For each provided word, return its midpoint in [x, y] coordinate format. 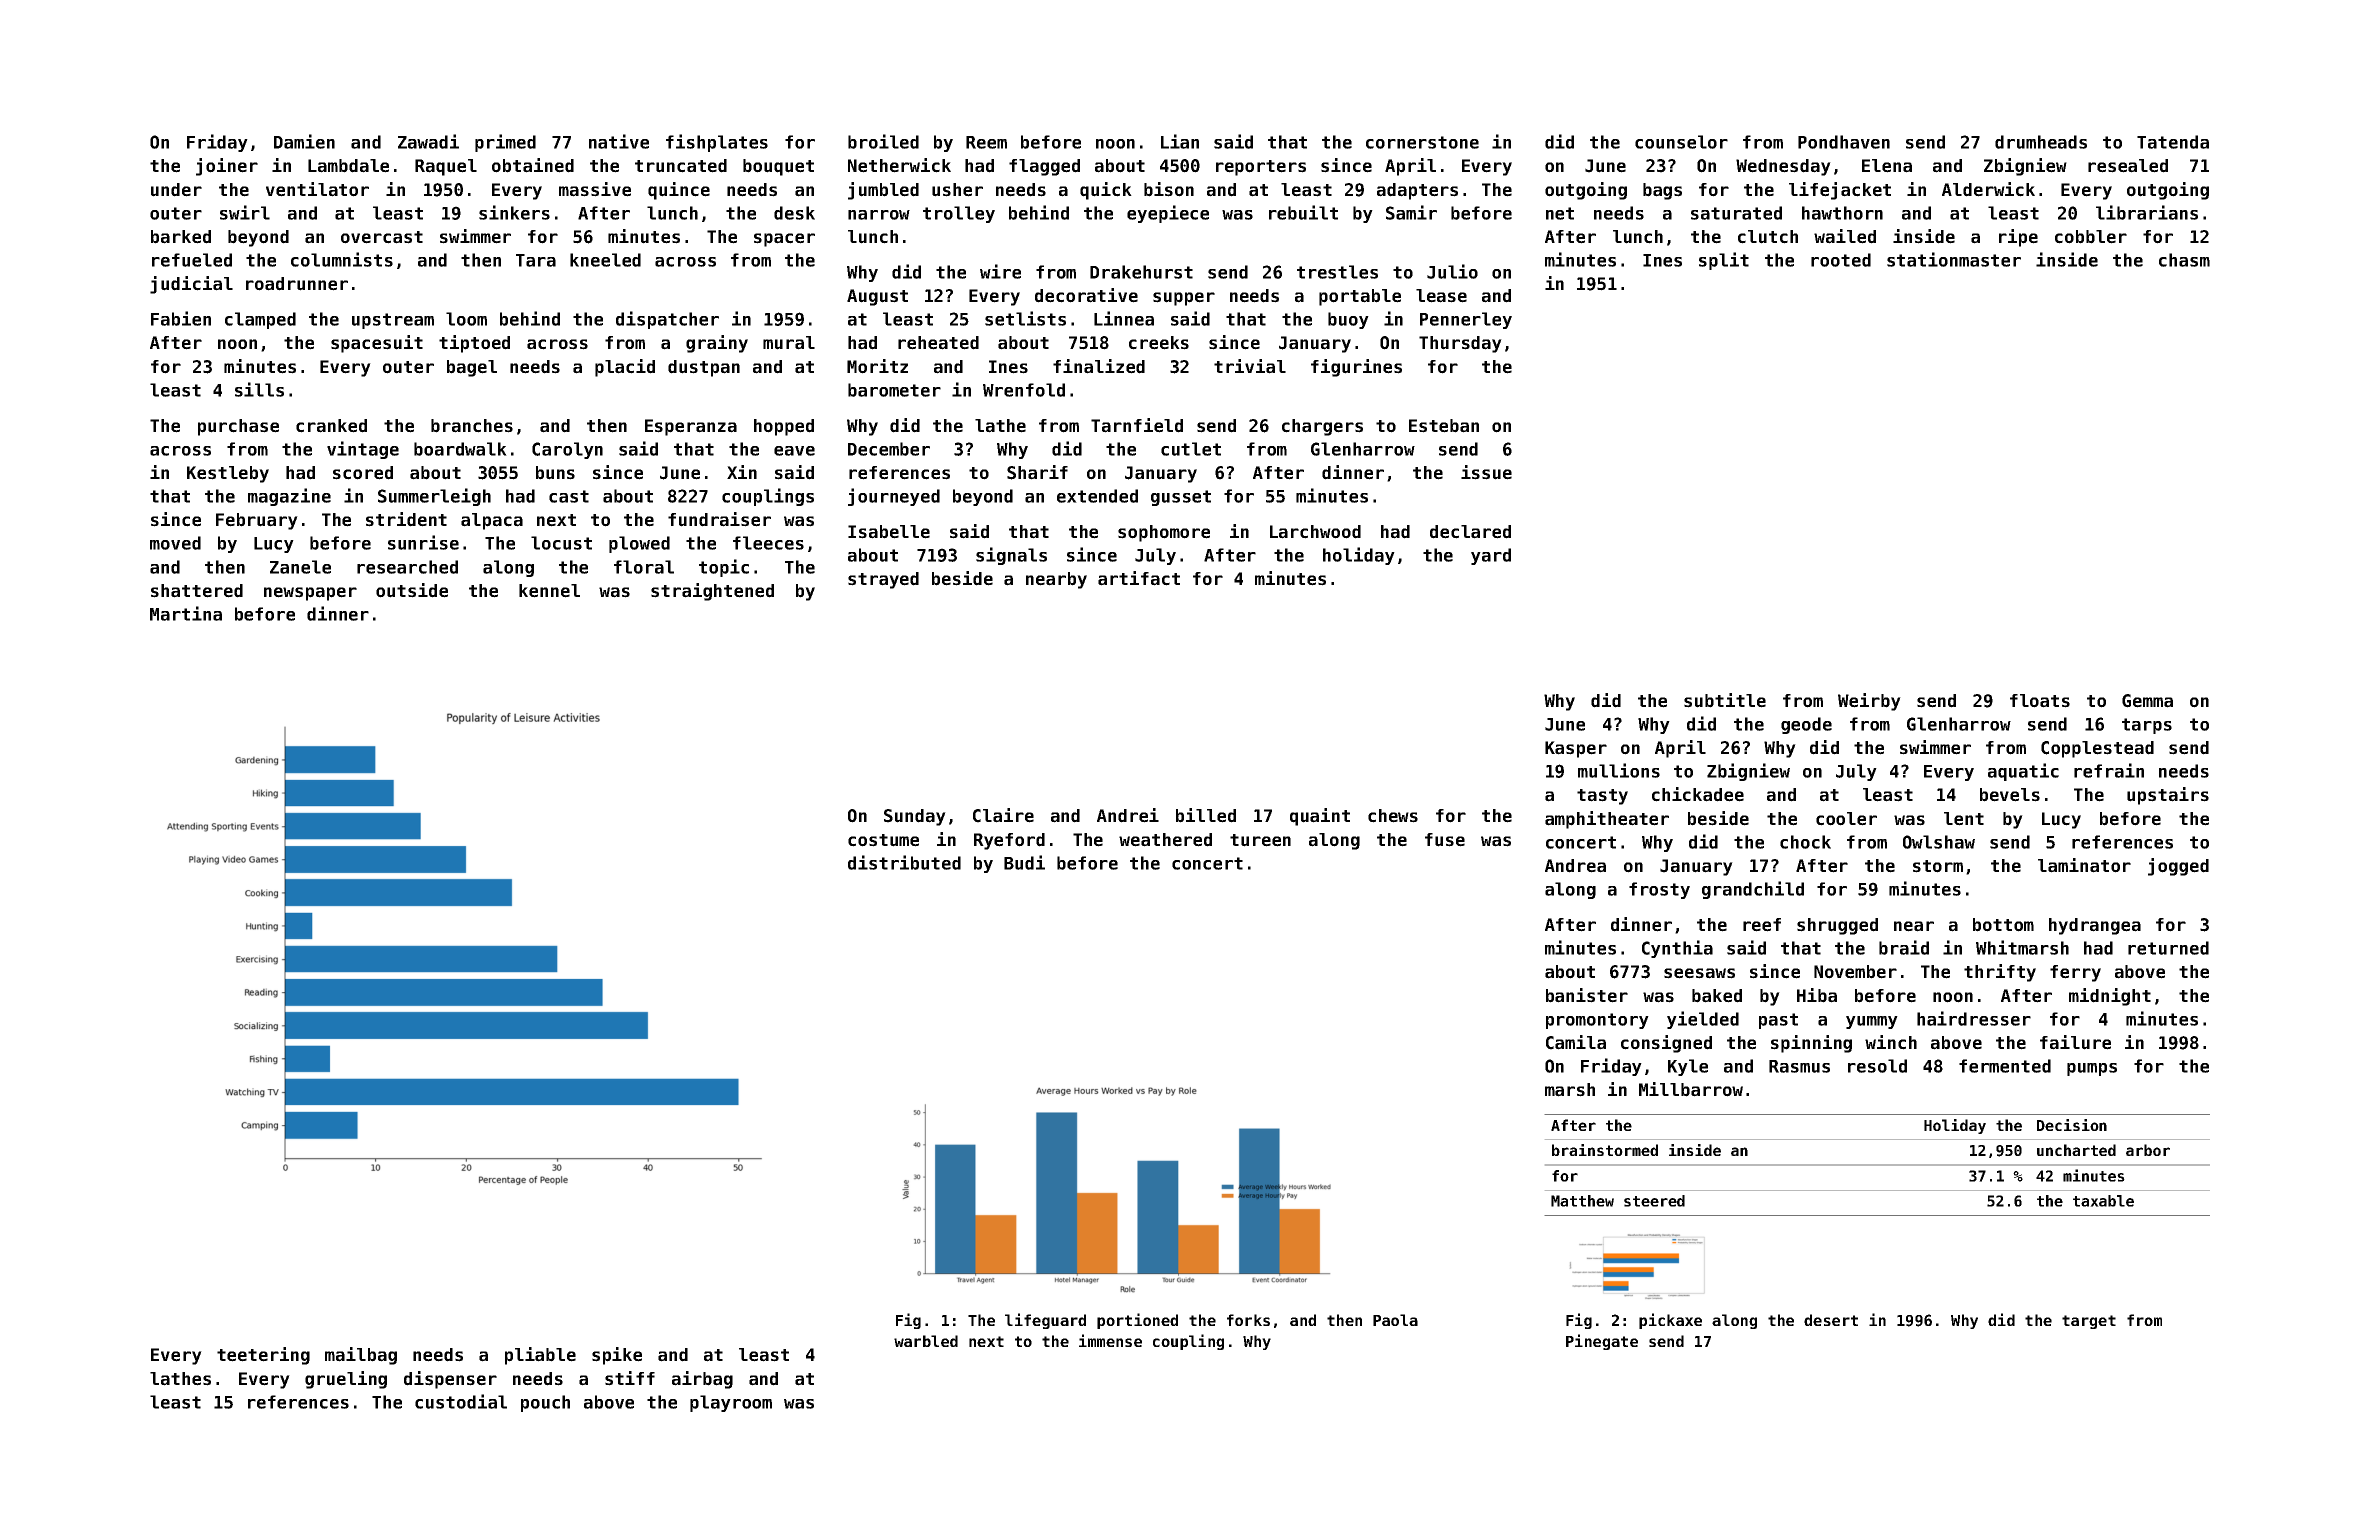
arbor [2148, 1150]
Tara [536, 260]
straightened [712, 592]
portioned [1137, 1321]
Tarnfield [1137, 425]
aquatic [2023, 772]
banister [1587, 995]
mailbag [361, 1356]
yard [1491, 556]
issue [1486, 472]
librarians [2147, 212]
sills [259, 389]
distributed [904, 862]
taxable [2103, 1201]
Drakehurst [1141, 272]
